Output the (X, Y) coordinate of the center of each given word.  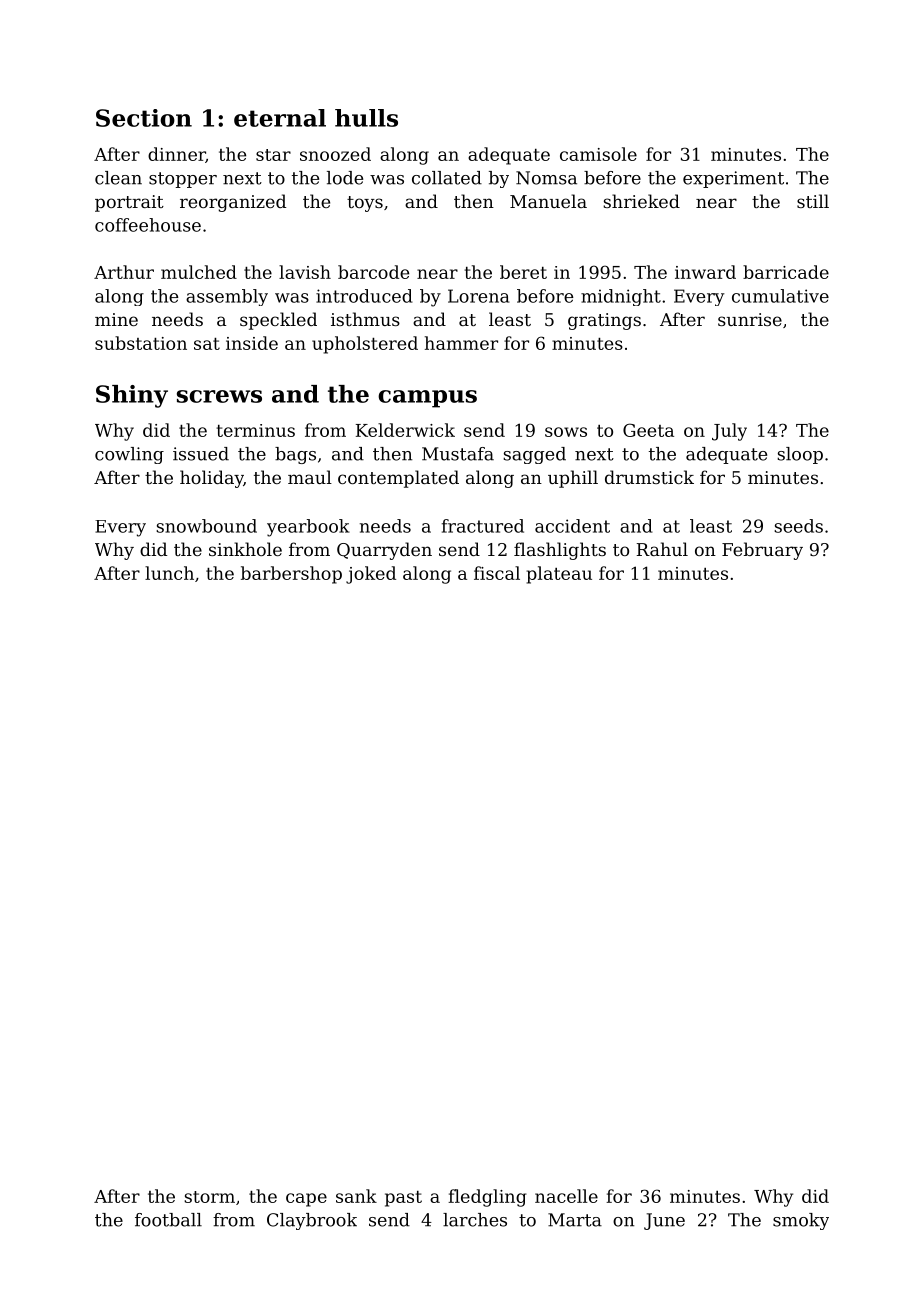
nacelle (566, 1196)
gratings (604, 321)
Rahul (662, 549)
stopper (183, 180)
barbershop (291, 575)
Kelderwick (405, 430)
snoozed (335, 154)
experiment (733, 179)
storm (209, 1197)
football (168, 1220)
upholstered (365, 345)
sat (207, 344)
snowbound (206, 526)
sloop (800, 455)
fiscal (497, 573)
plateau (559, 575)
